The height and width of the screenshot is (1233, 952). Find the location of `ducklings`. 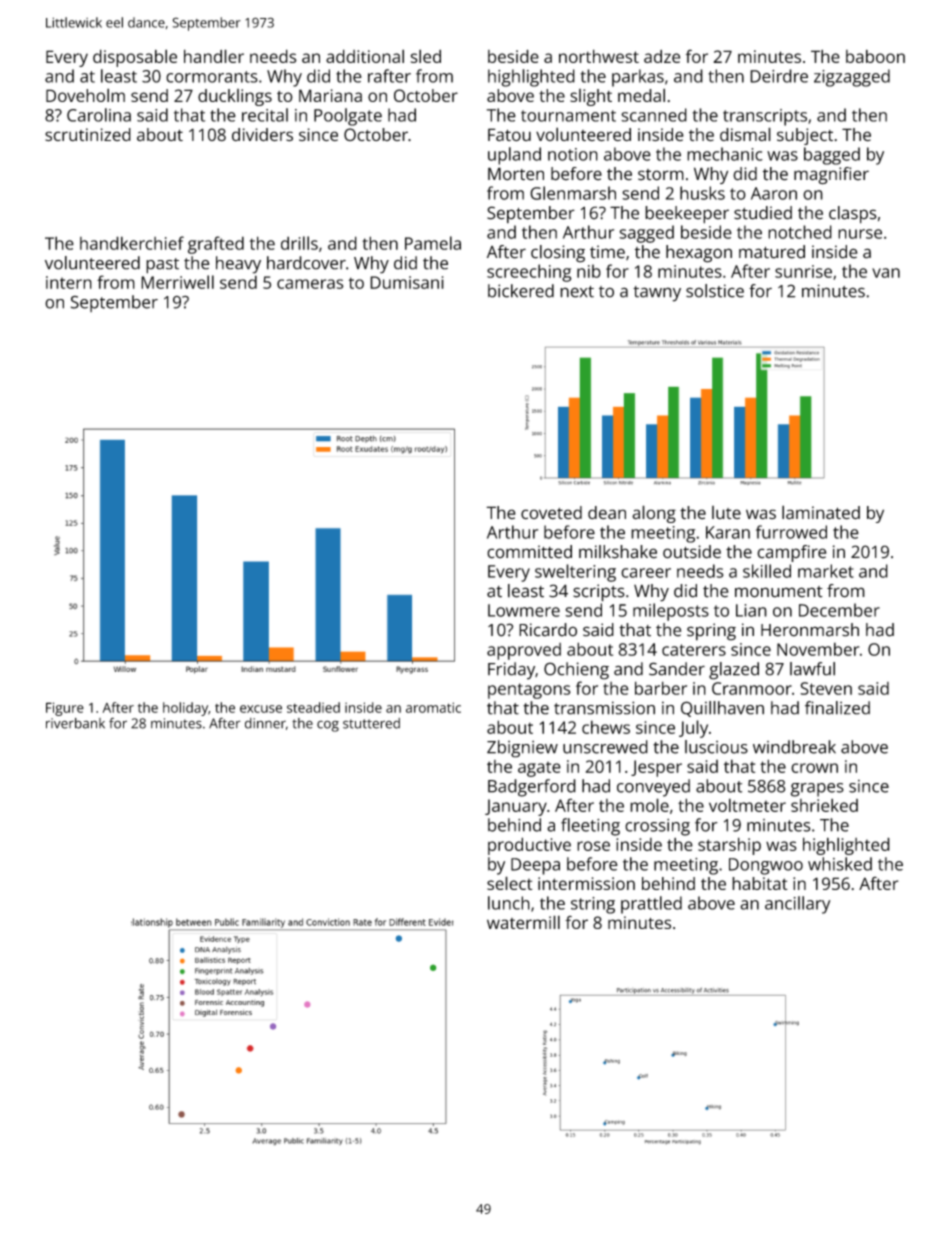

ducklings is located at coordinates (235, 97).
